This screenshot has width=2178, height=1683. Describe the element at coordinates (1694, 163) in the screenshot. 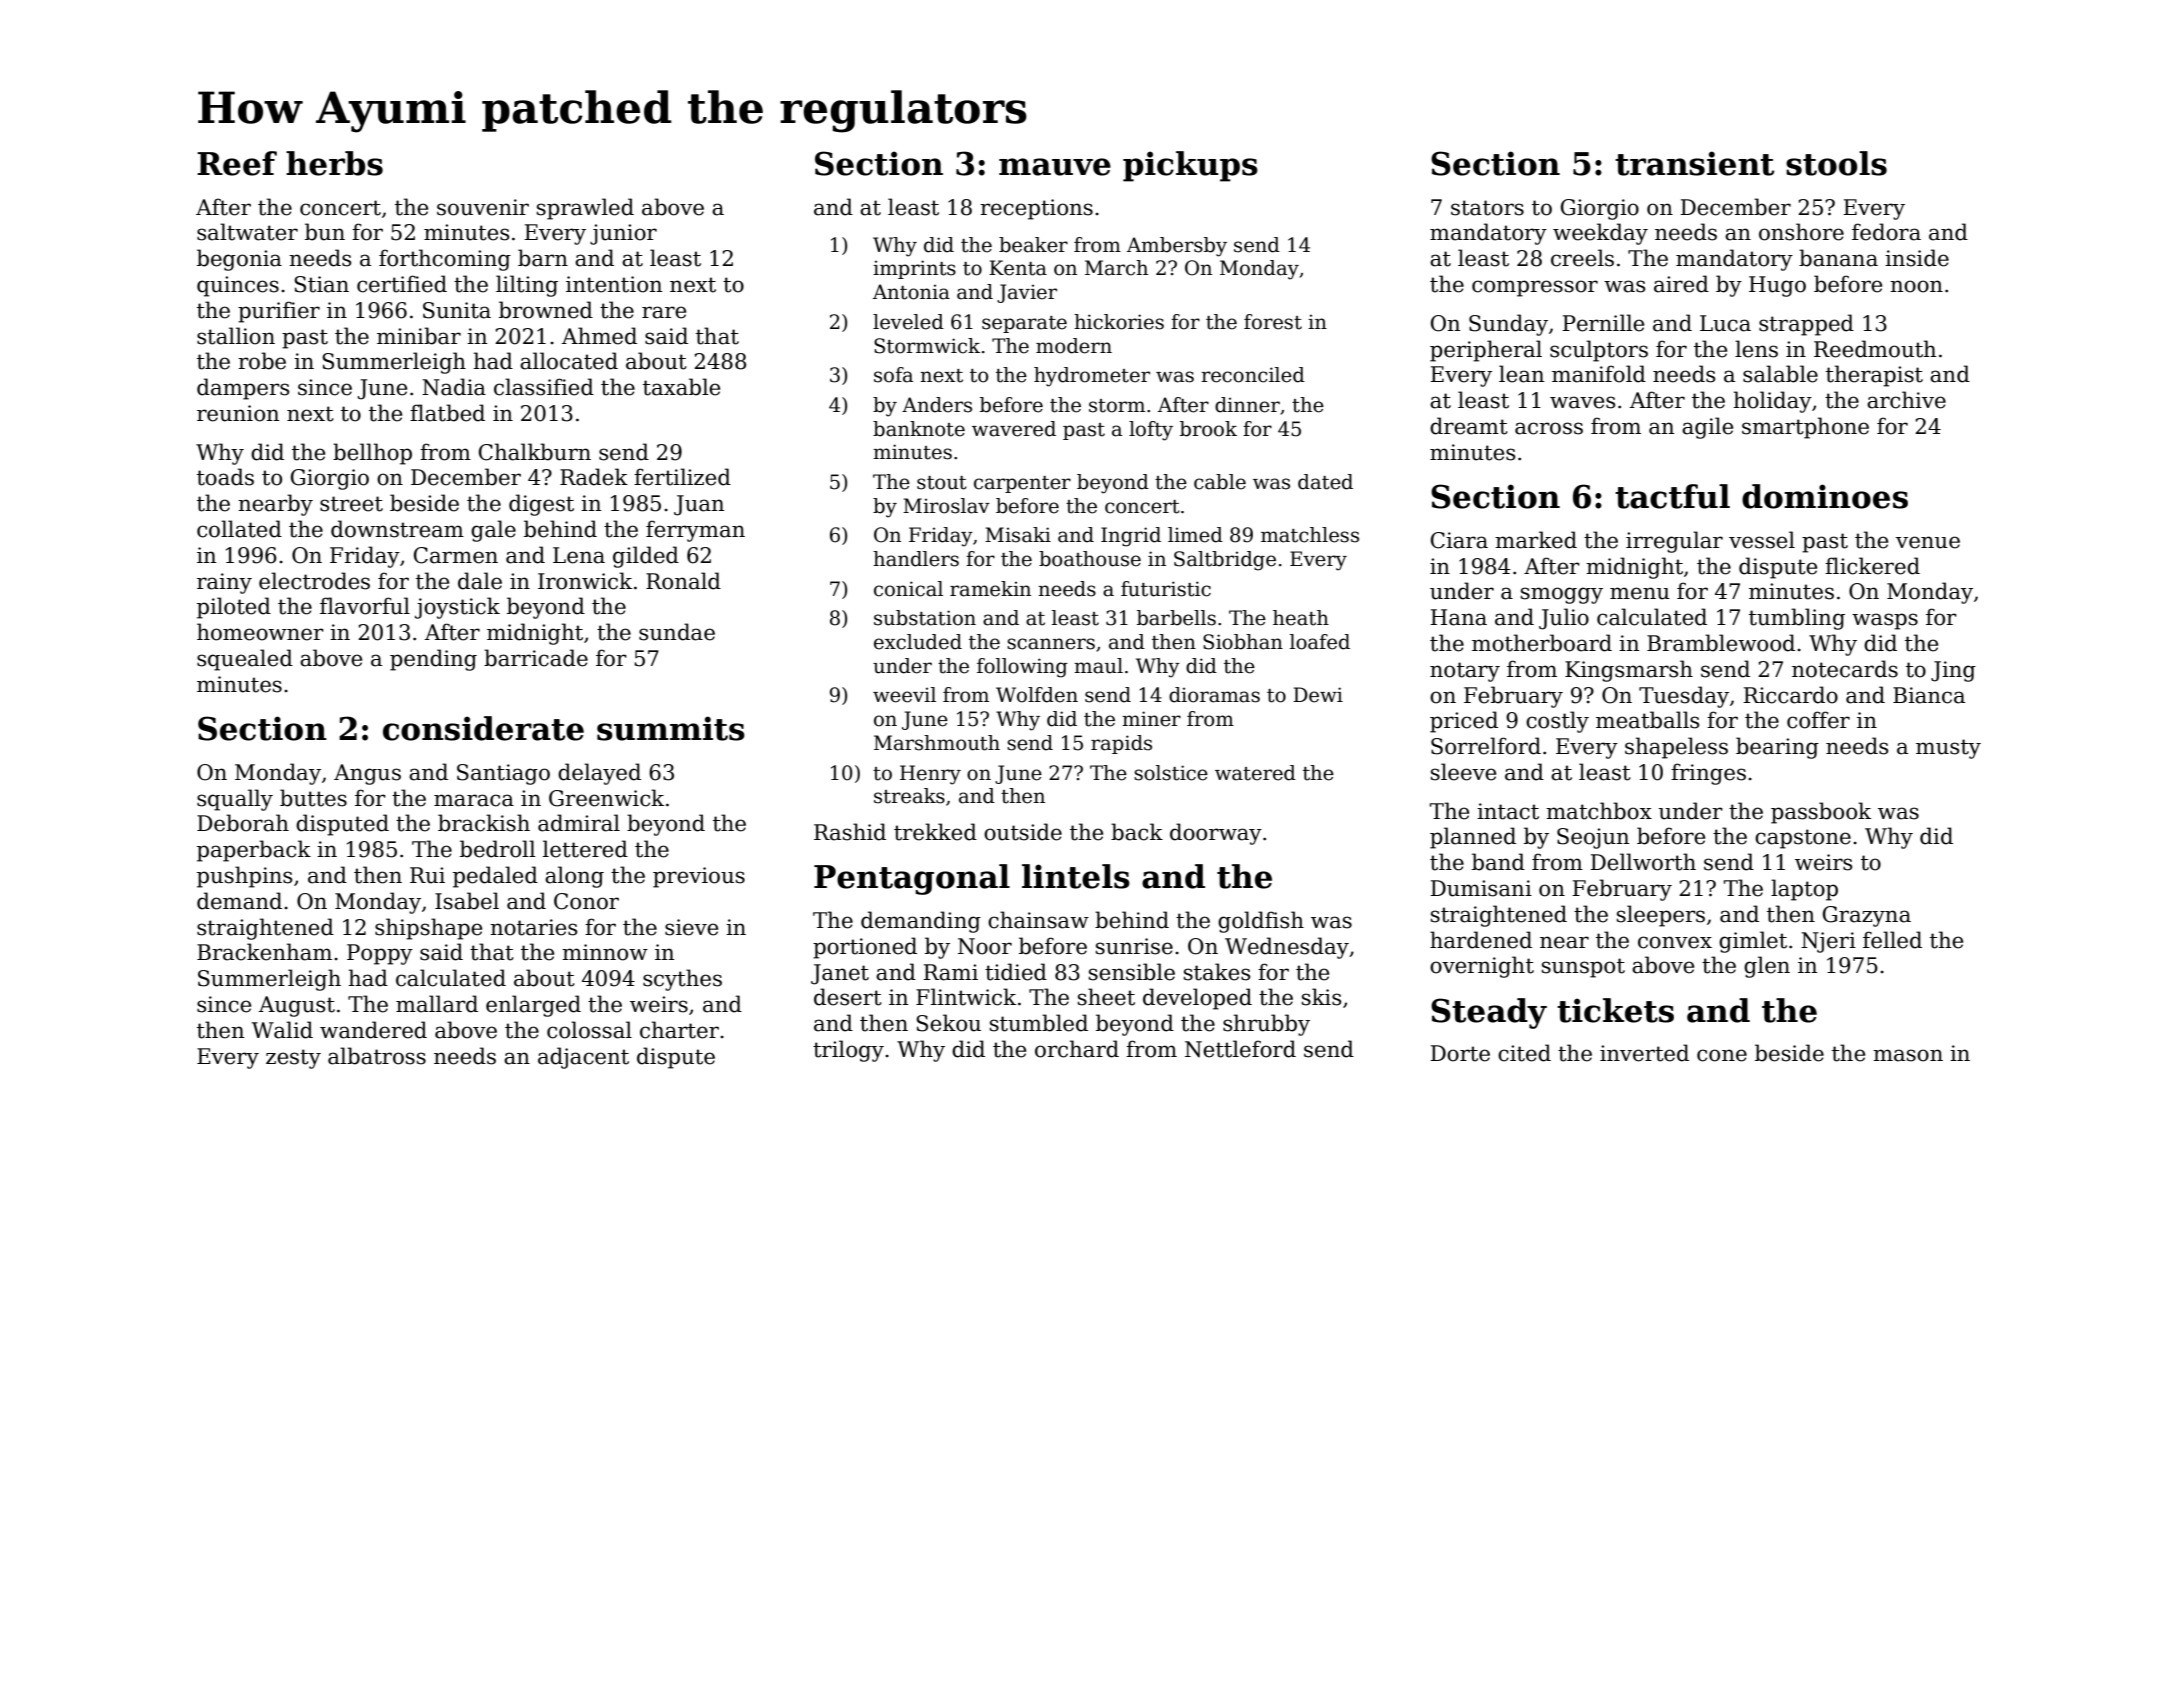

I see `transient` at that location.
